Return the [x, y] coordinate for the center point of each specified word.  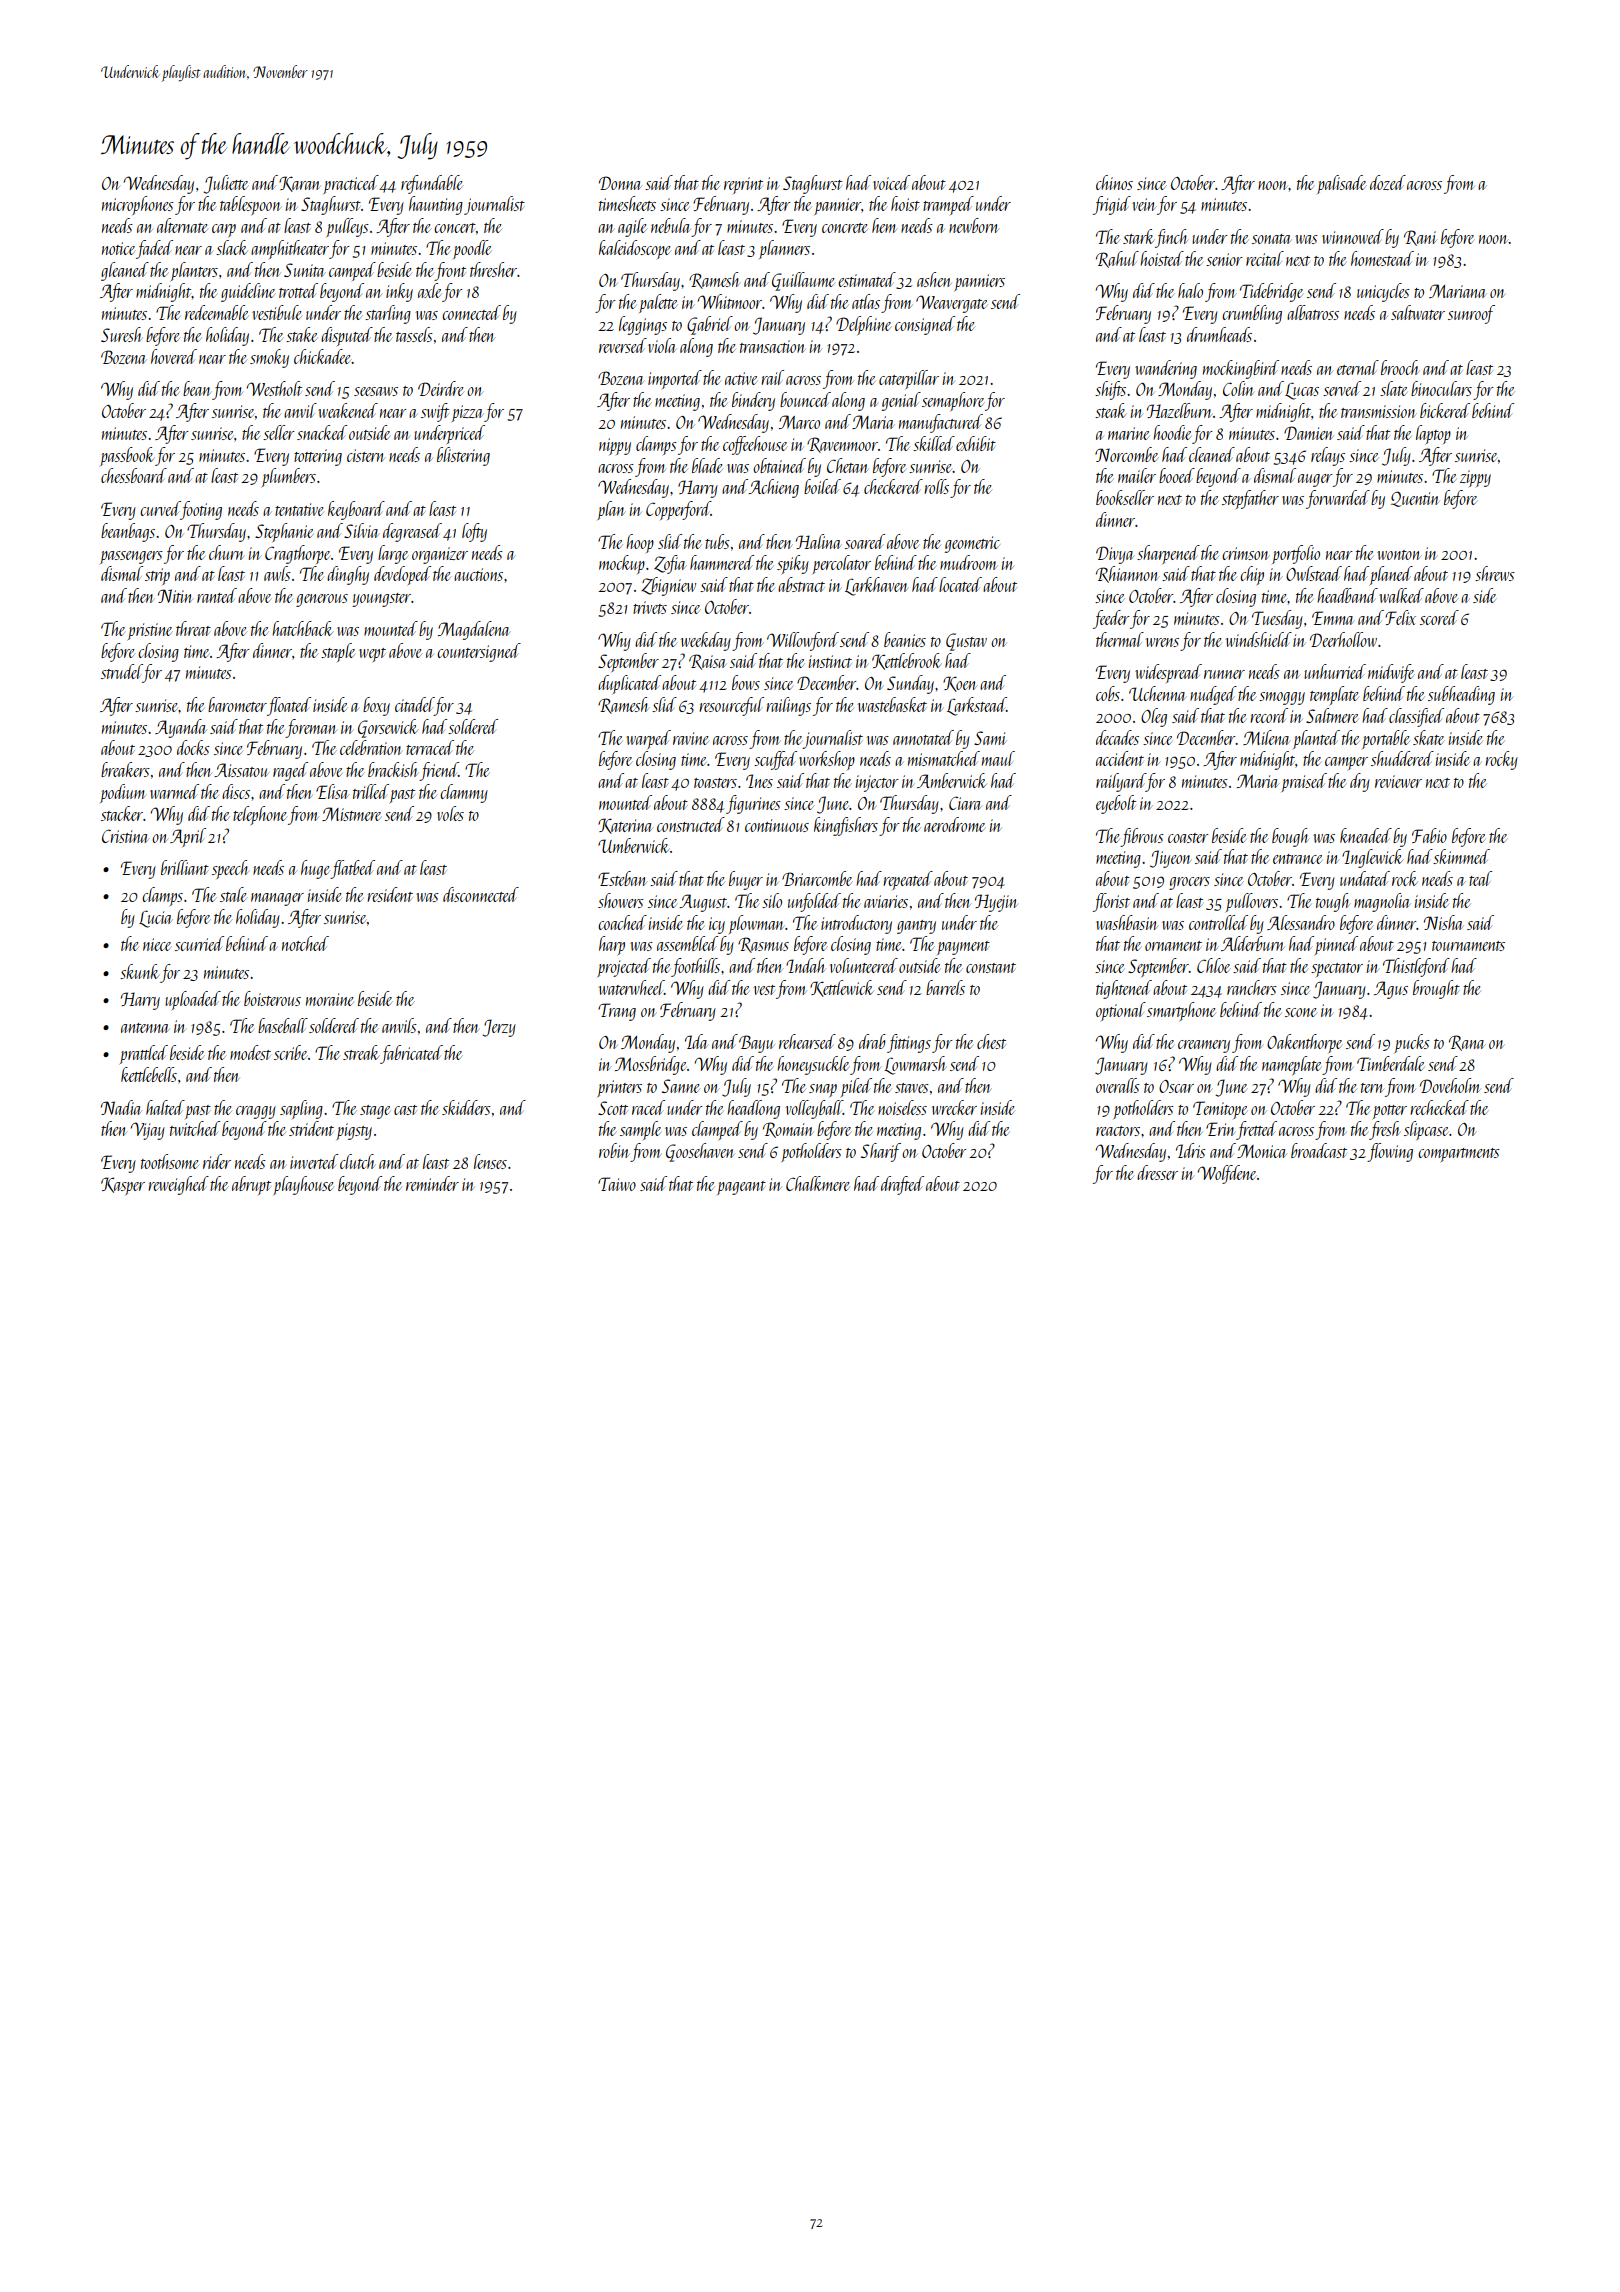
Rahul [1117, 259]
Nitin [175, 596]
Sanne [681, 1086]
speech [230, 869]
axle [429, 290]
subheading [1461, 695]
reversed [623, 345]
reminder [432, 1183]
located [960, 584]
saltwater [1418, 312]
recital [1265, 258]
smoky [269, 358]
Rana [1467, 1043]
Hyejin [996, 903]
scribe [290, 1052]
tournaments [1468, 946]
